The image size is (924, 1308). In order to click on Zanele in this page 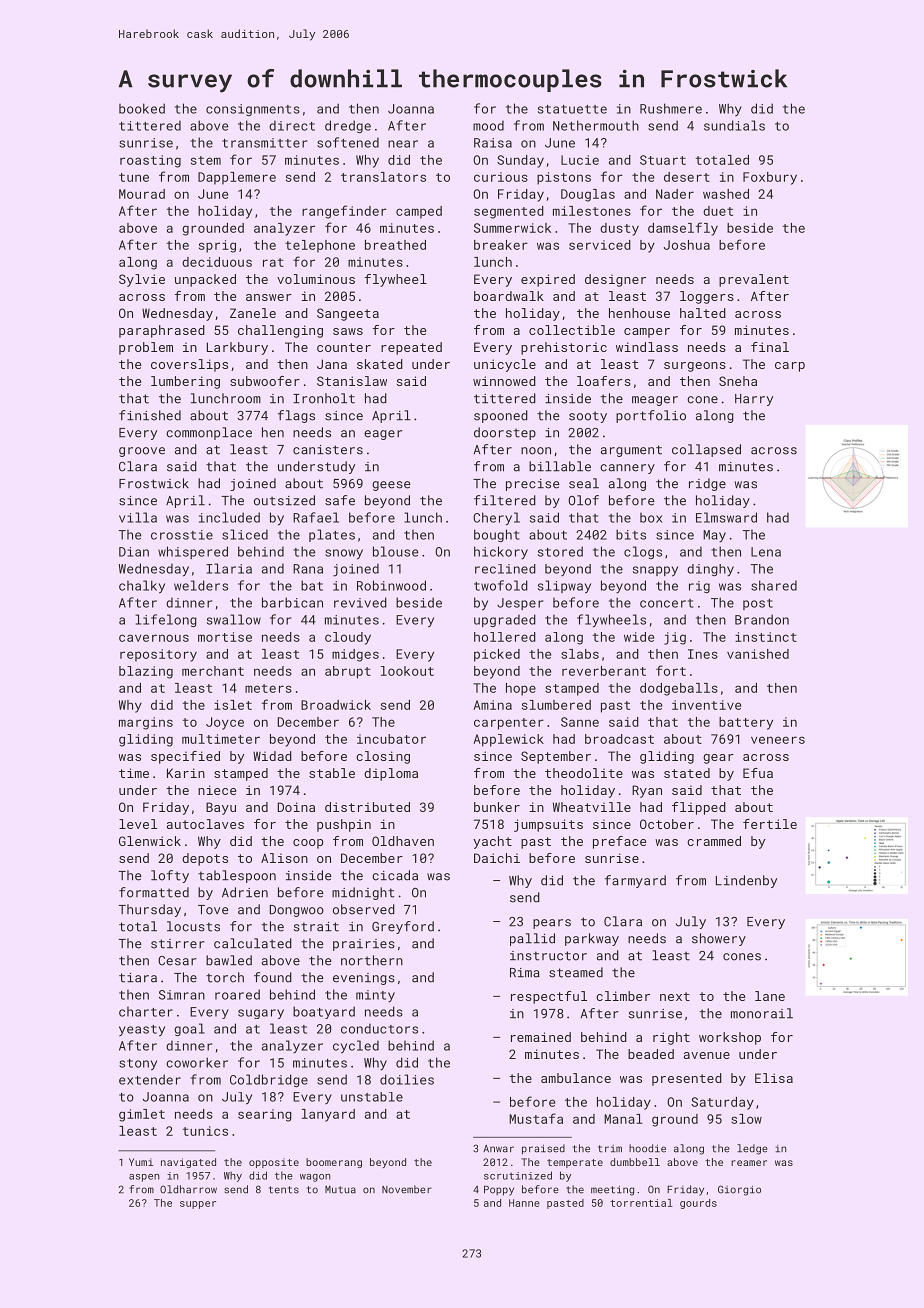, I will do `click(253, 313)`.
